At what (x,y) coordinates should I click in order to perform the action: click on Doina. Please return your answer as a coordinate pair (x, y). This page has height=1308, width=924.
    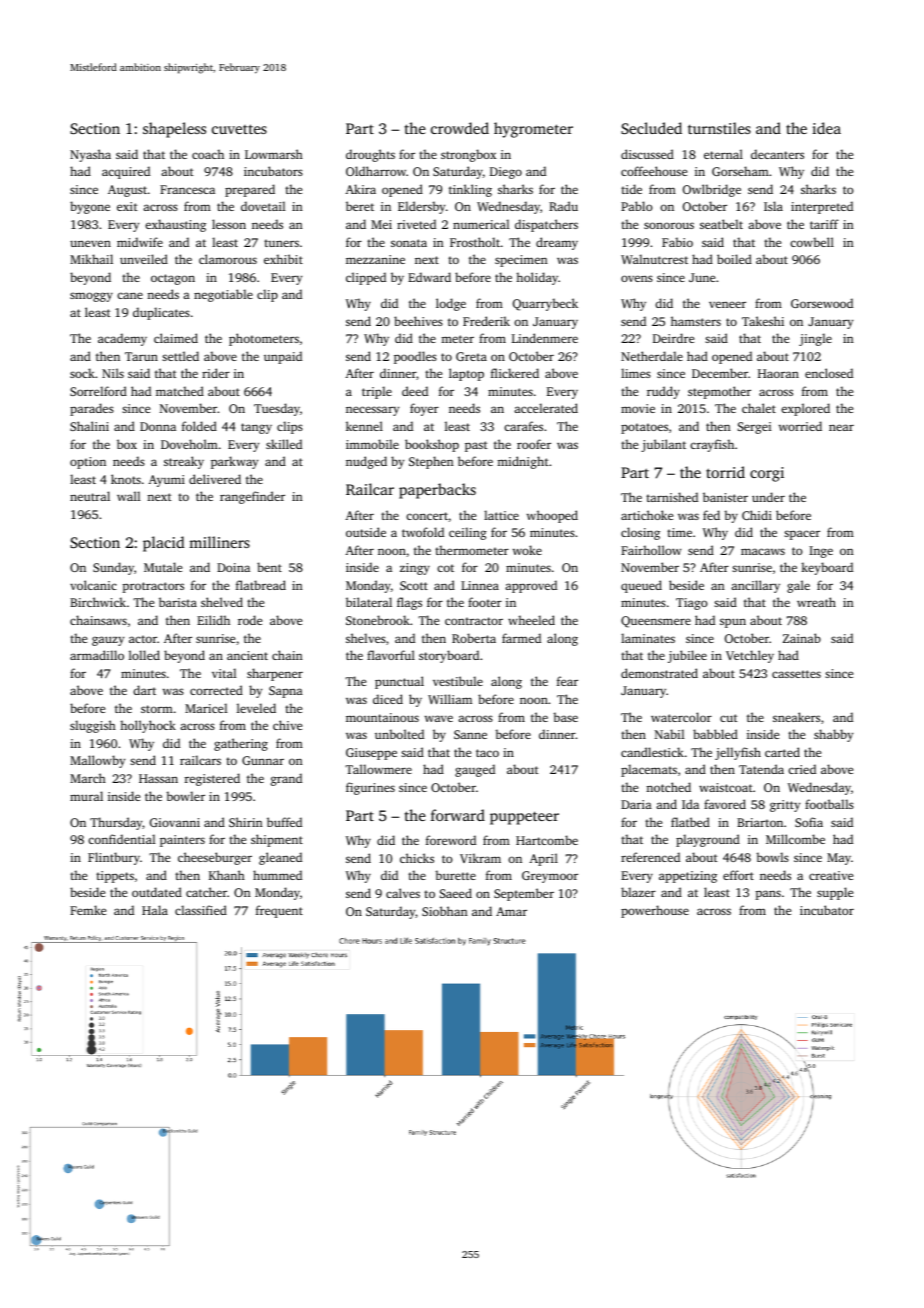
    Looking at the image, I should click on (233, 567).
